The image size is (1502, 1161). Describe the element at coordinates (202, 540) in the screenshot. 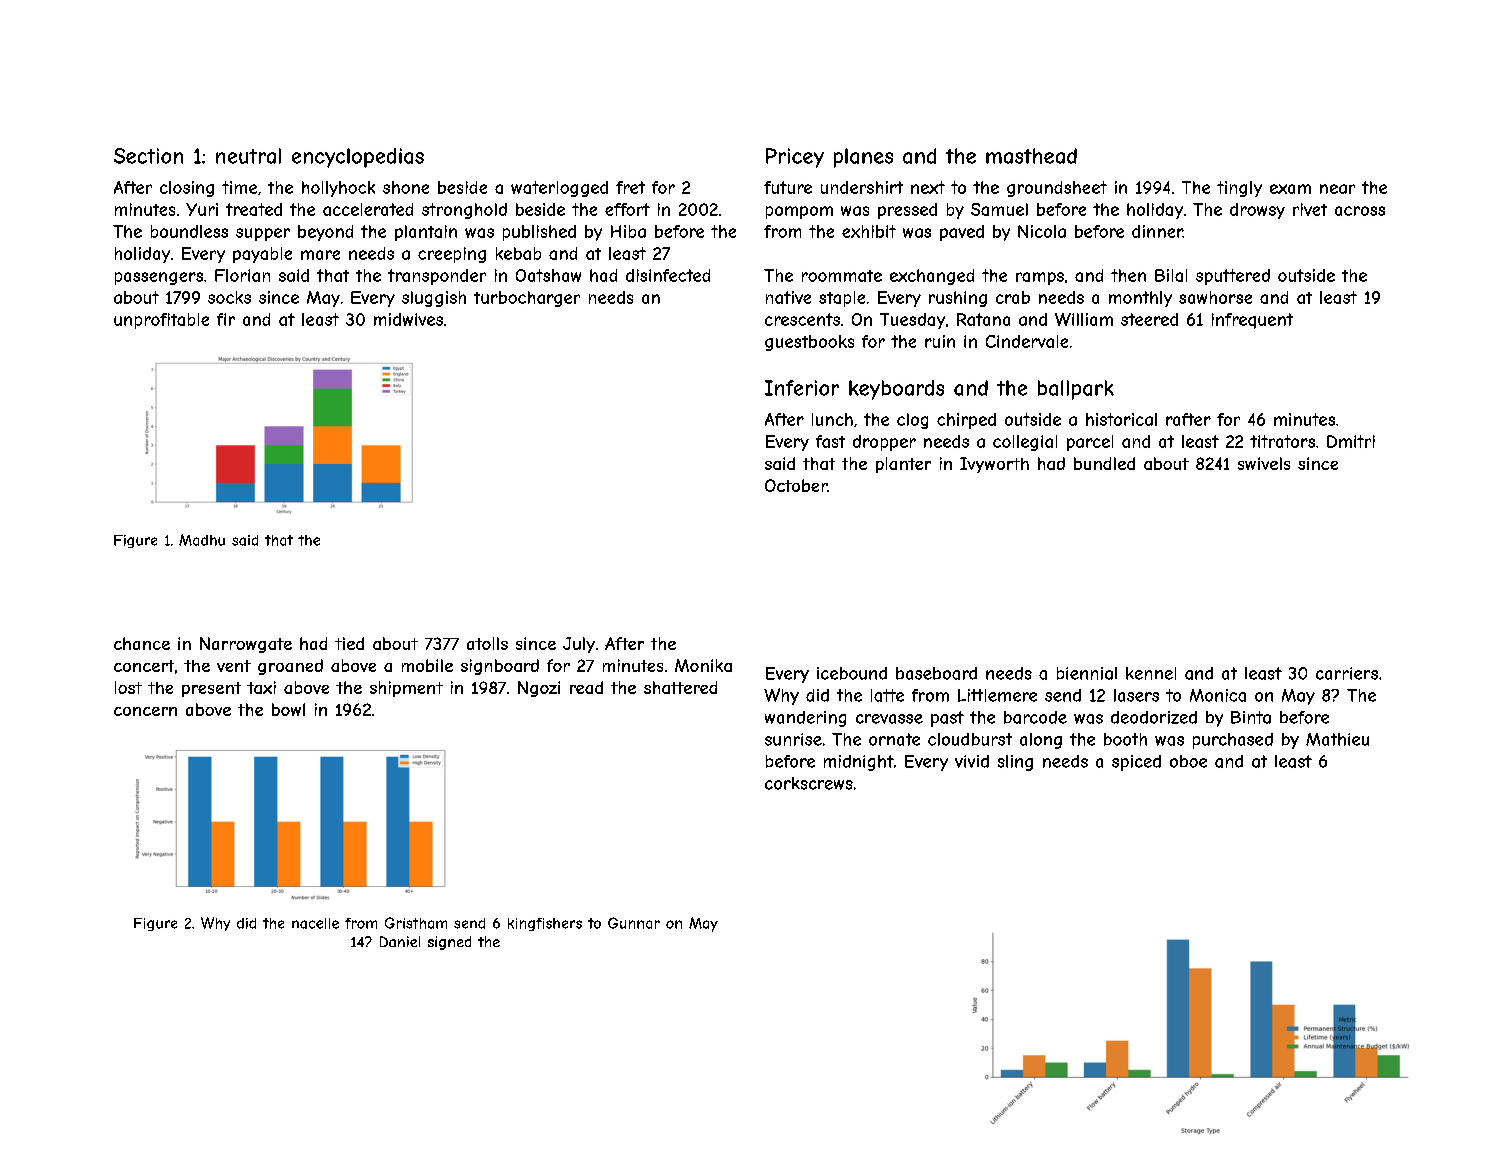

I see `Madhu` at that location.
